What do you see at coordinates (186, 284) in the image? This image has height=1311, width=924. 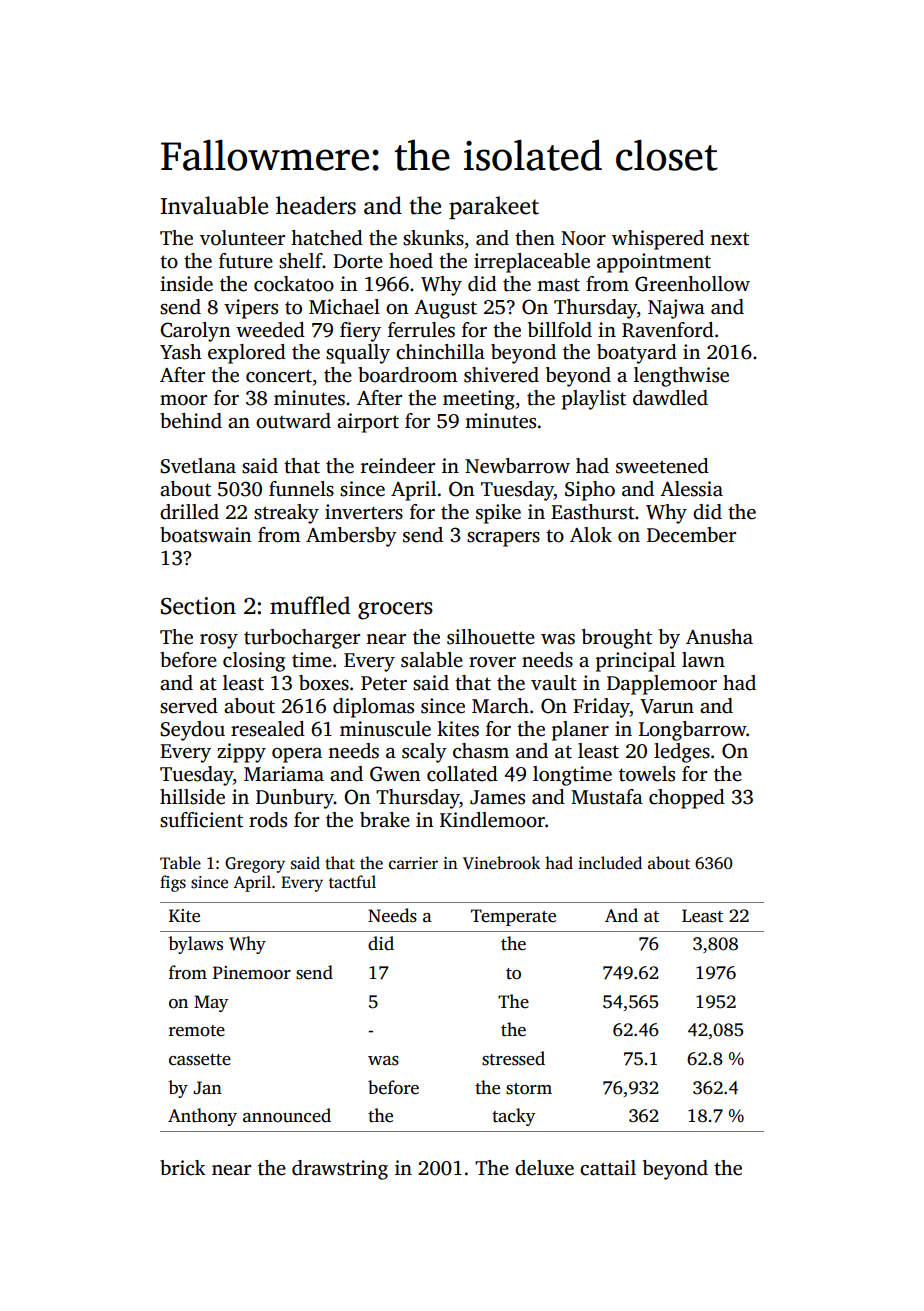 I see `inside` at bounding box center [186, 284].
